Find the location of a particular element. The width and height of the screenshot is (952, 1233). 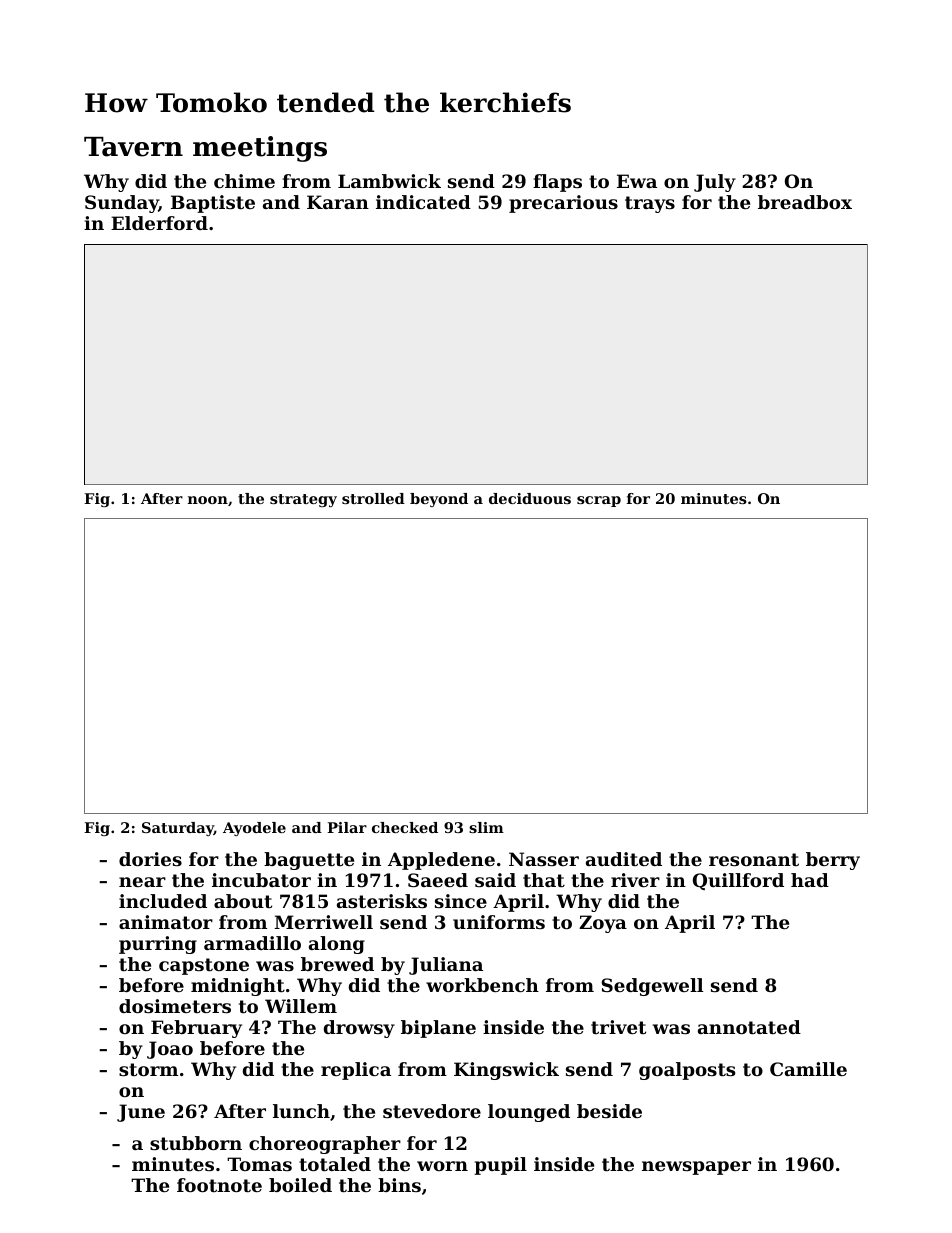

precarious is located at coordinates (563, 204).
